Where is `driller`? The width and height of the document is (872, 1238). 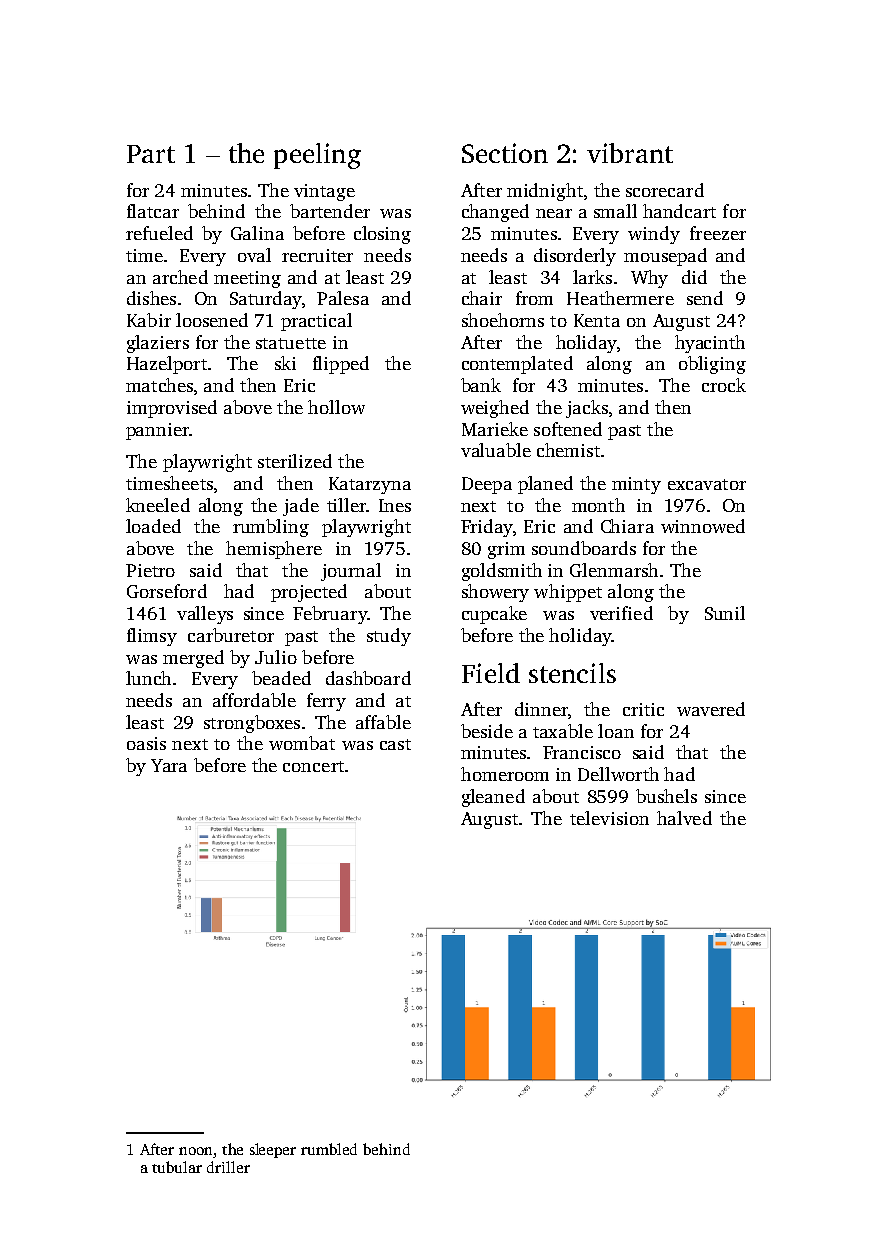
driller is located at coordinates (228, 1167).
